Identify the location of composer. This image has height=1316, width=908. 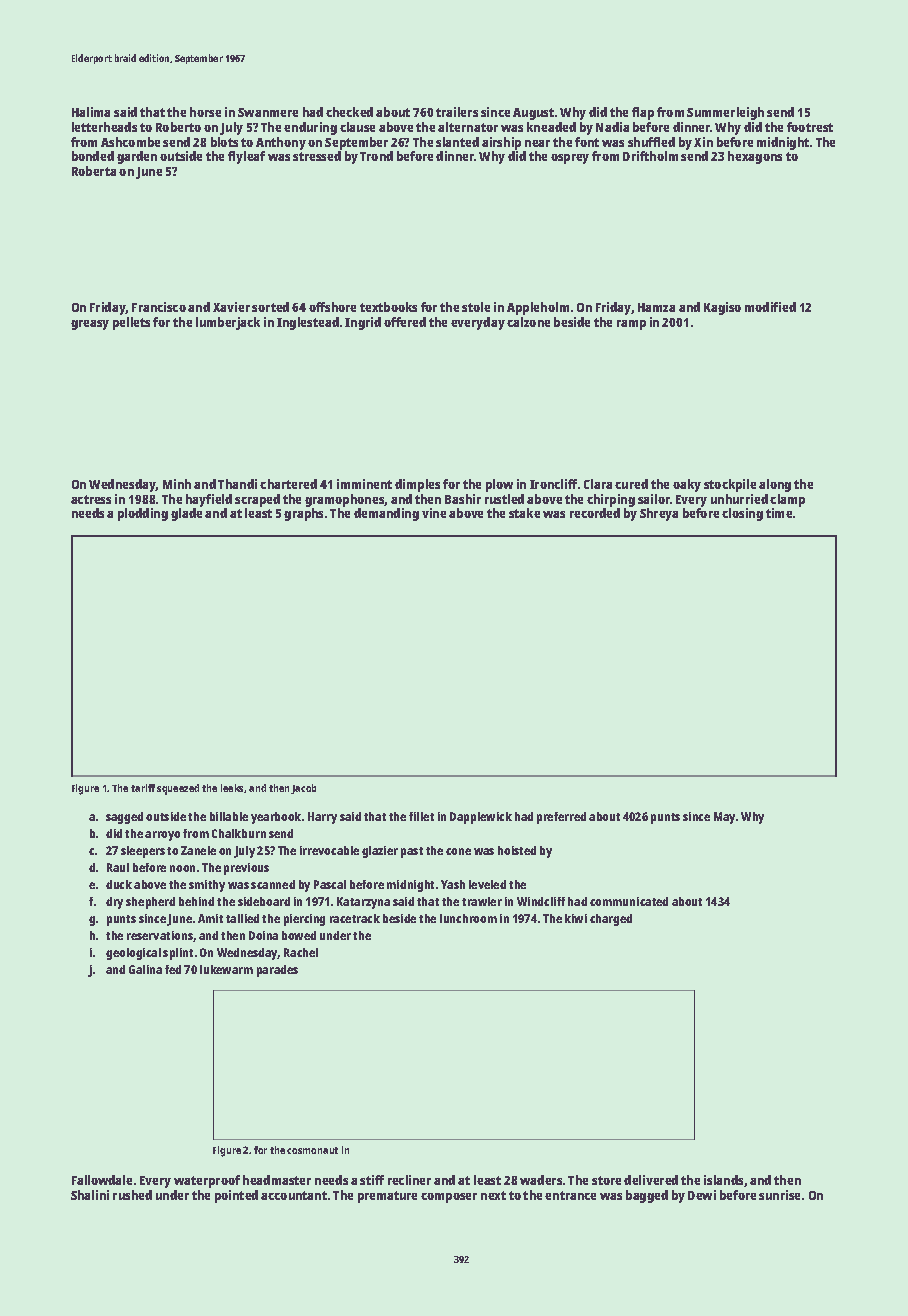
(449, 1198).
